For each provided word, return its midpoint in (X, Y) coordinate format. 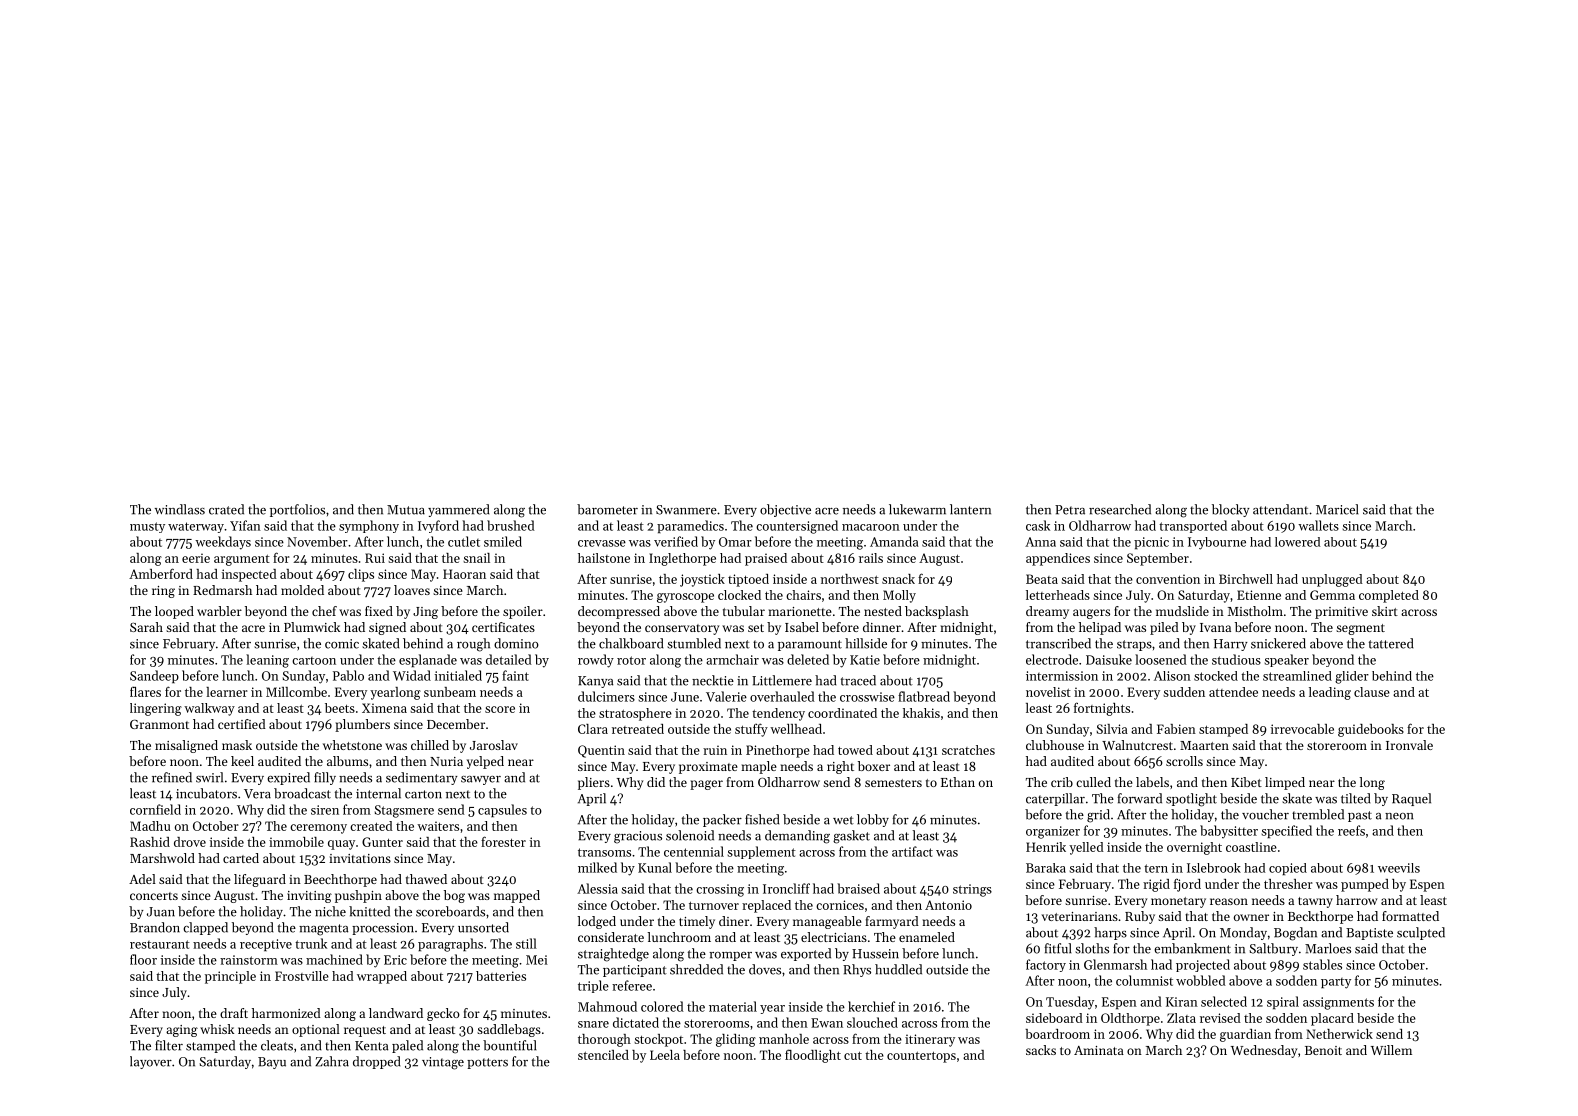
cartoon (314, 661)
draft (234, 1013)
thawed (426, 879)
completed (1389, 596)
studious (1236, 659)
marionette (800, 611)
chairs (803, 595)
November (317, 541)
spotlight (1191, 800)
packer (722, 820)
